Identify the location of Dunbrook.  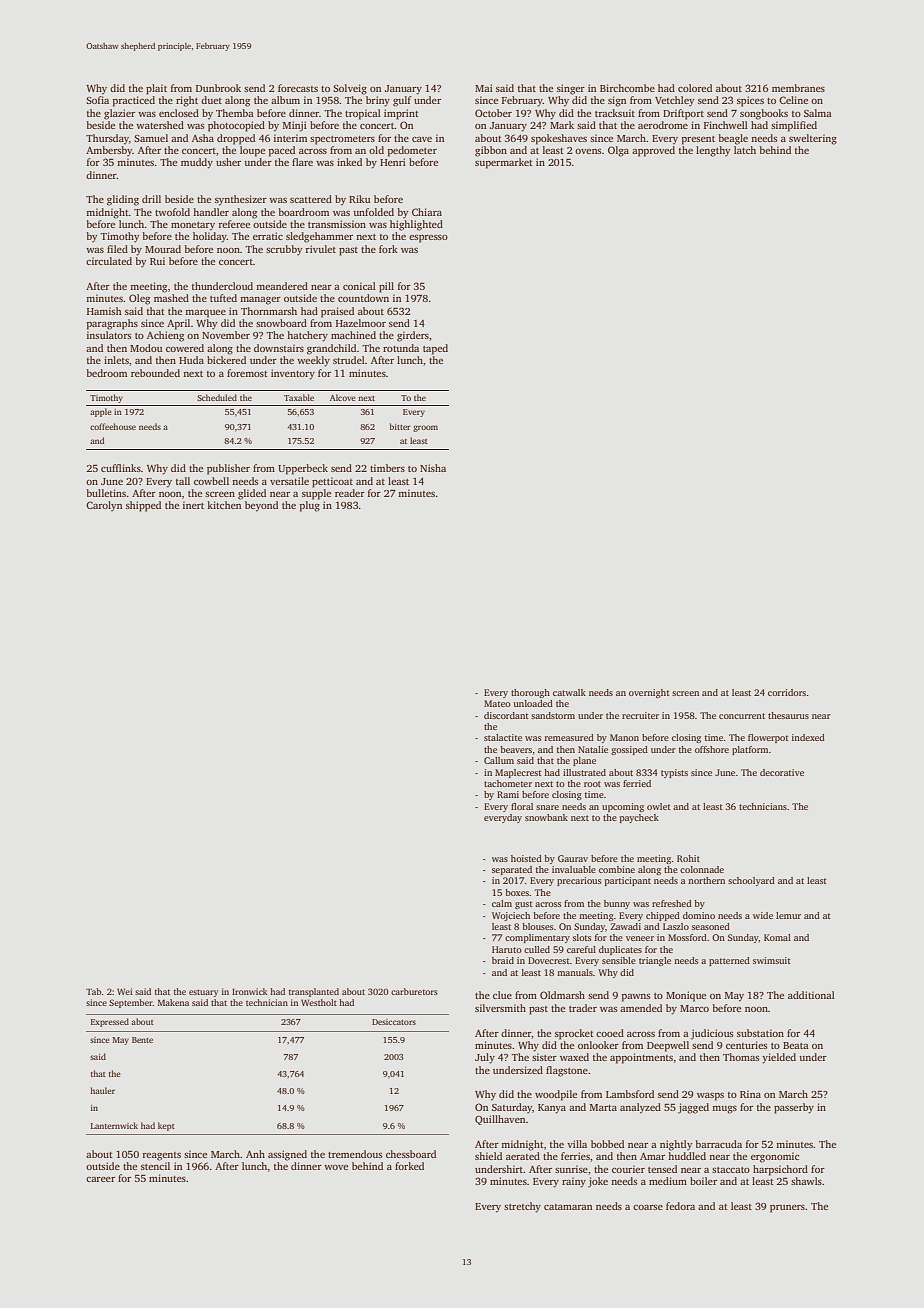
(218, 88).
